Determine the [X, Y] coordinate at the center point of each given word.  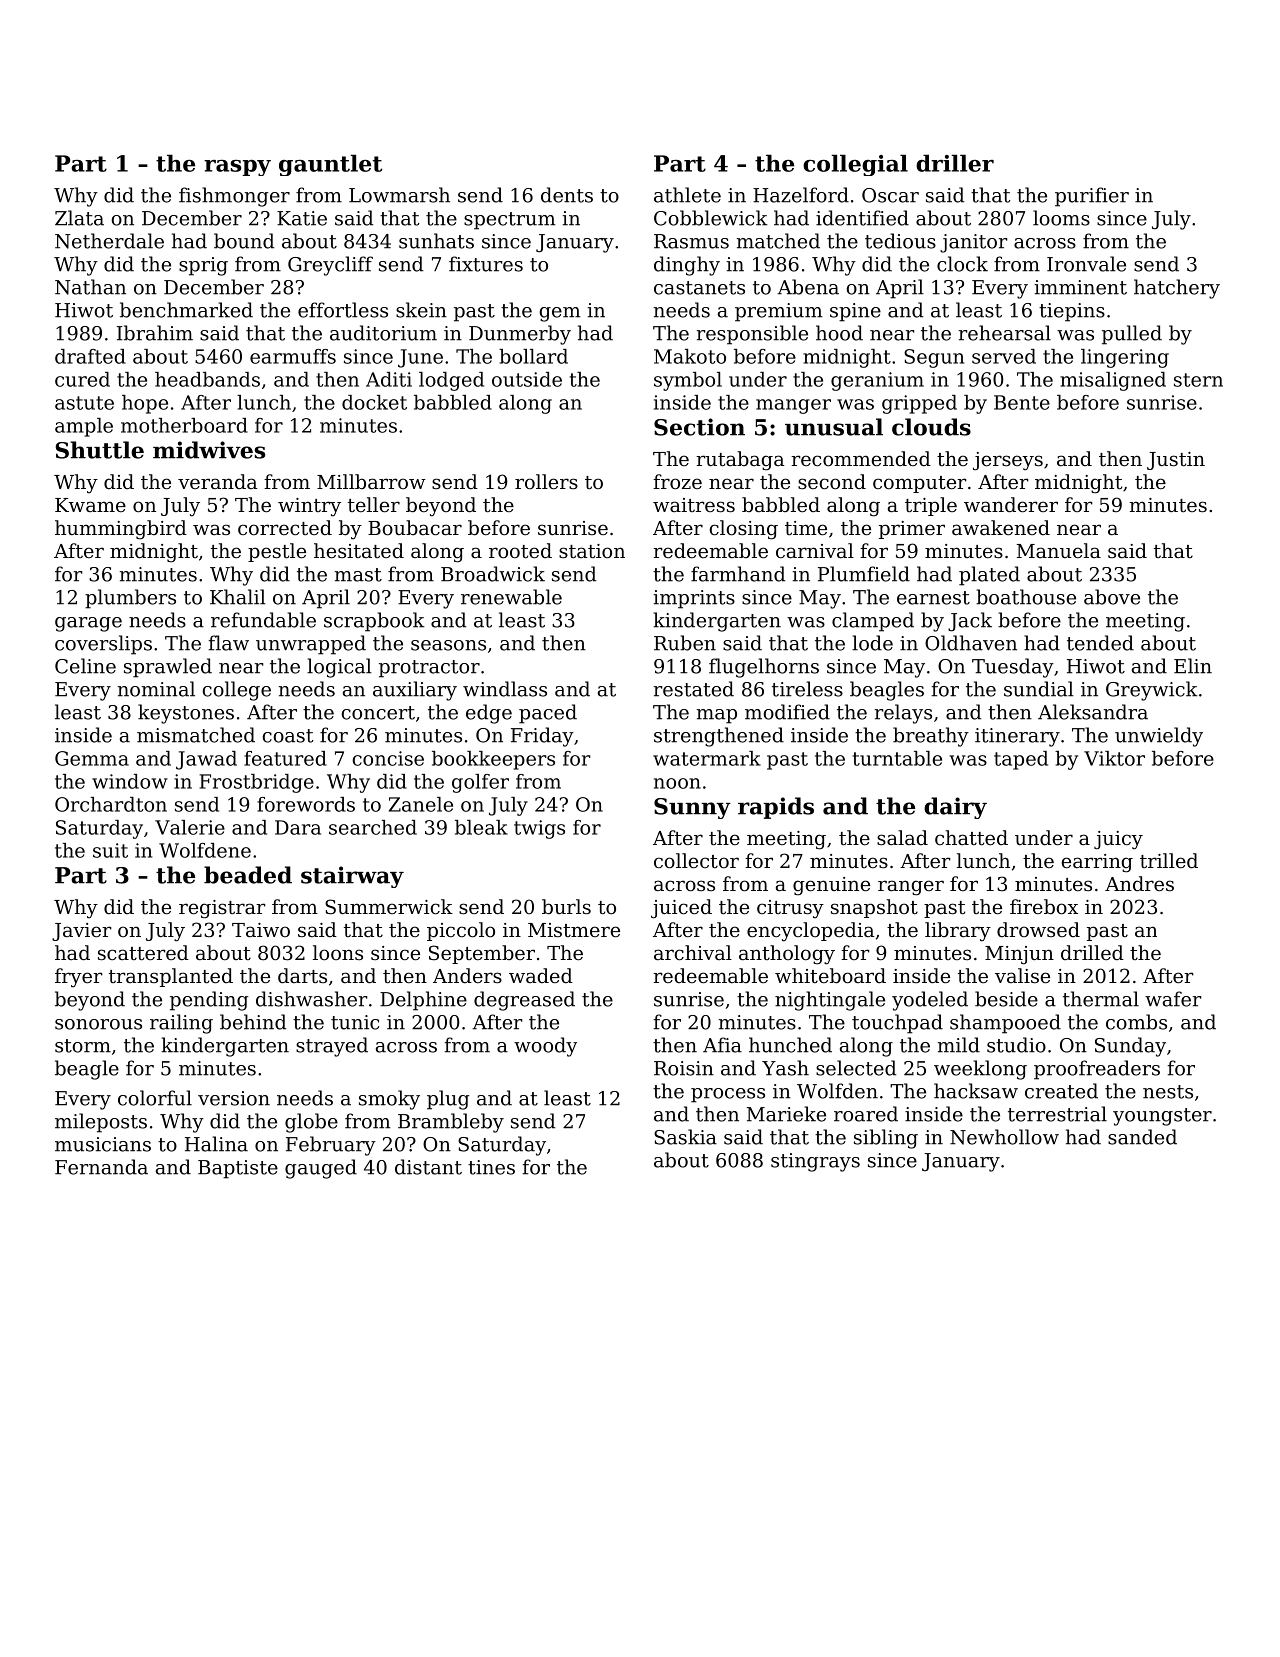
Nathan [90, 287]
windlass [505, 689]
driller [955, 163]
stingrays [815, 1162]
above [1112, 597]
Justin [1176, 461]
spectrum [509, 221]
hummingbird [121, 530]
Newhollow [1004, 1137]
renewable [511, 597]
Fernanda [101, 1167]
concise [388, 758]
